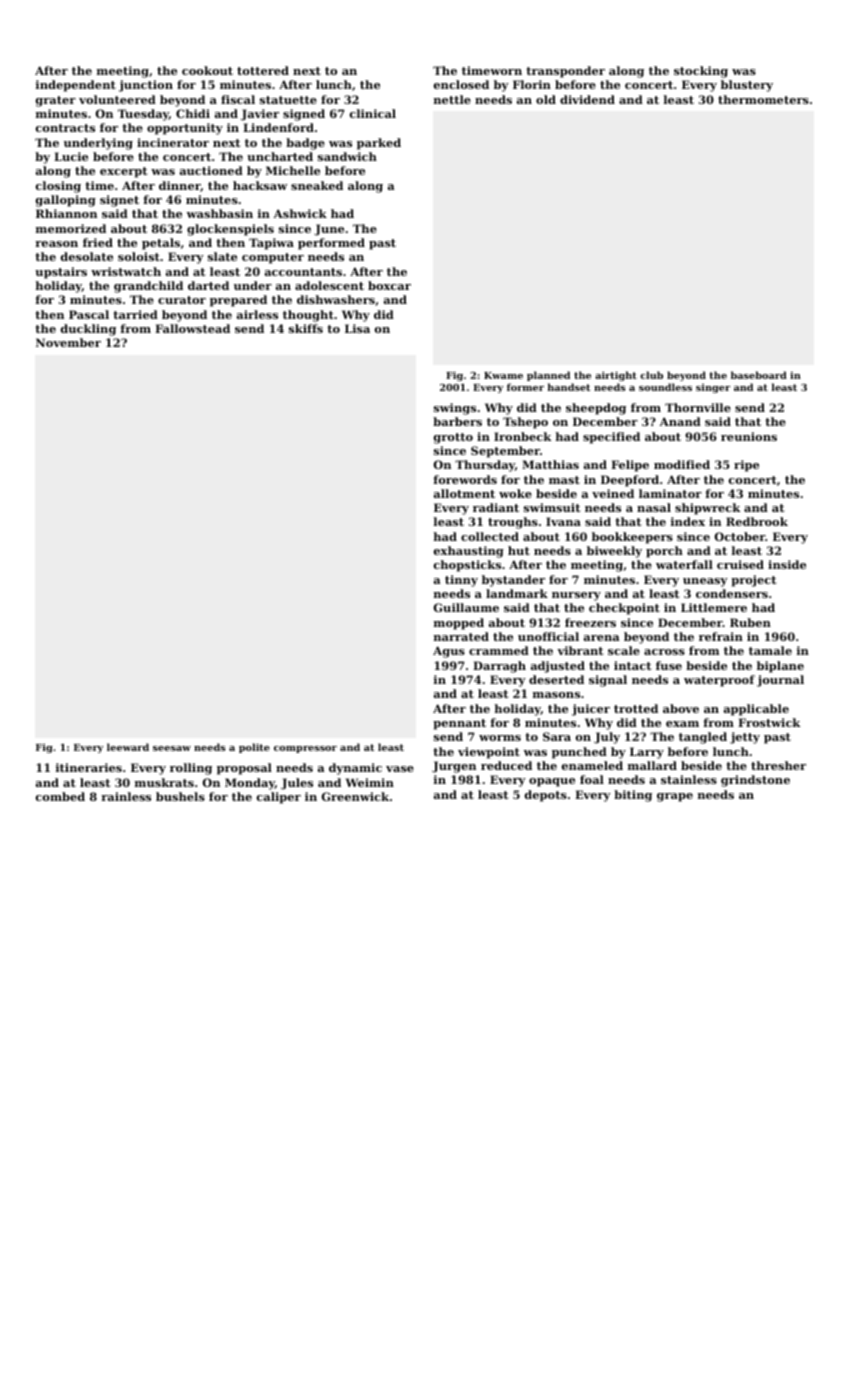 This screenshot has height=1400, width=849. I want to click on duckling, so click(88, 330).
